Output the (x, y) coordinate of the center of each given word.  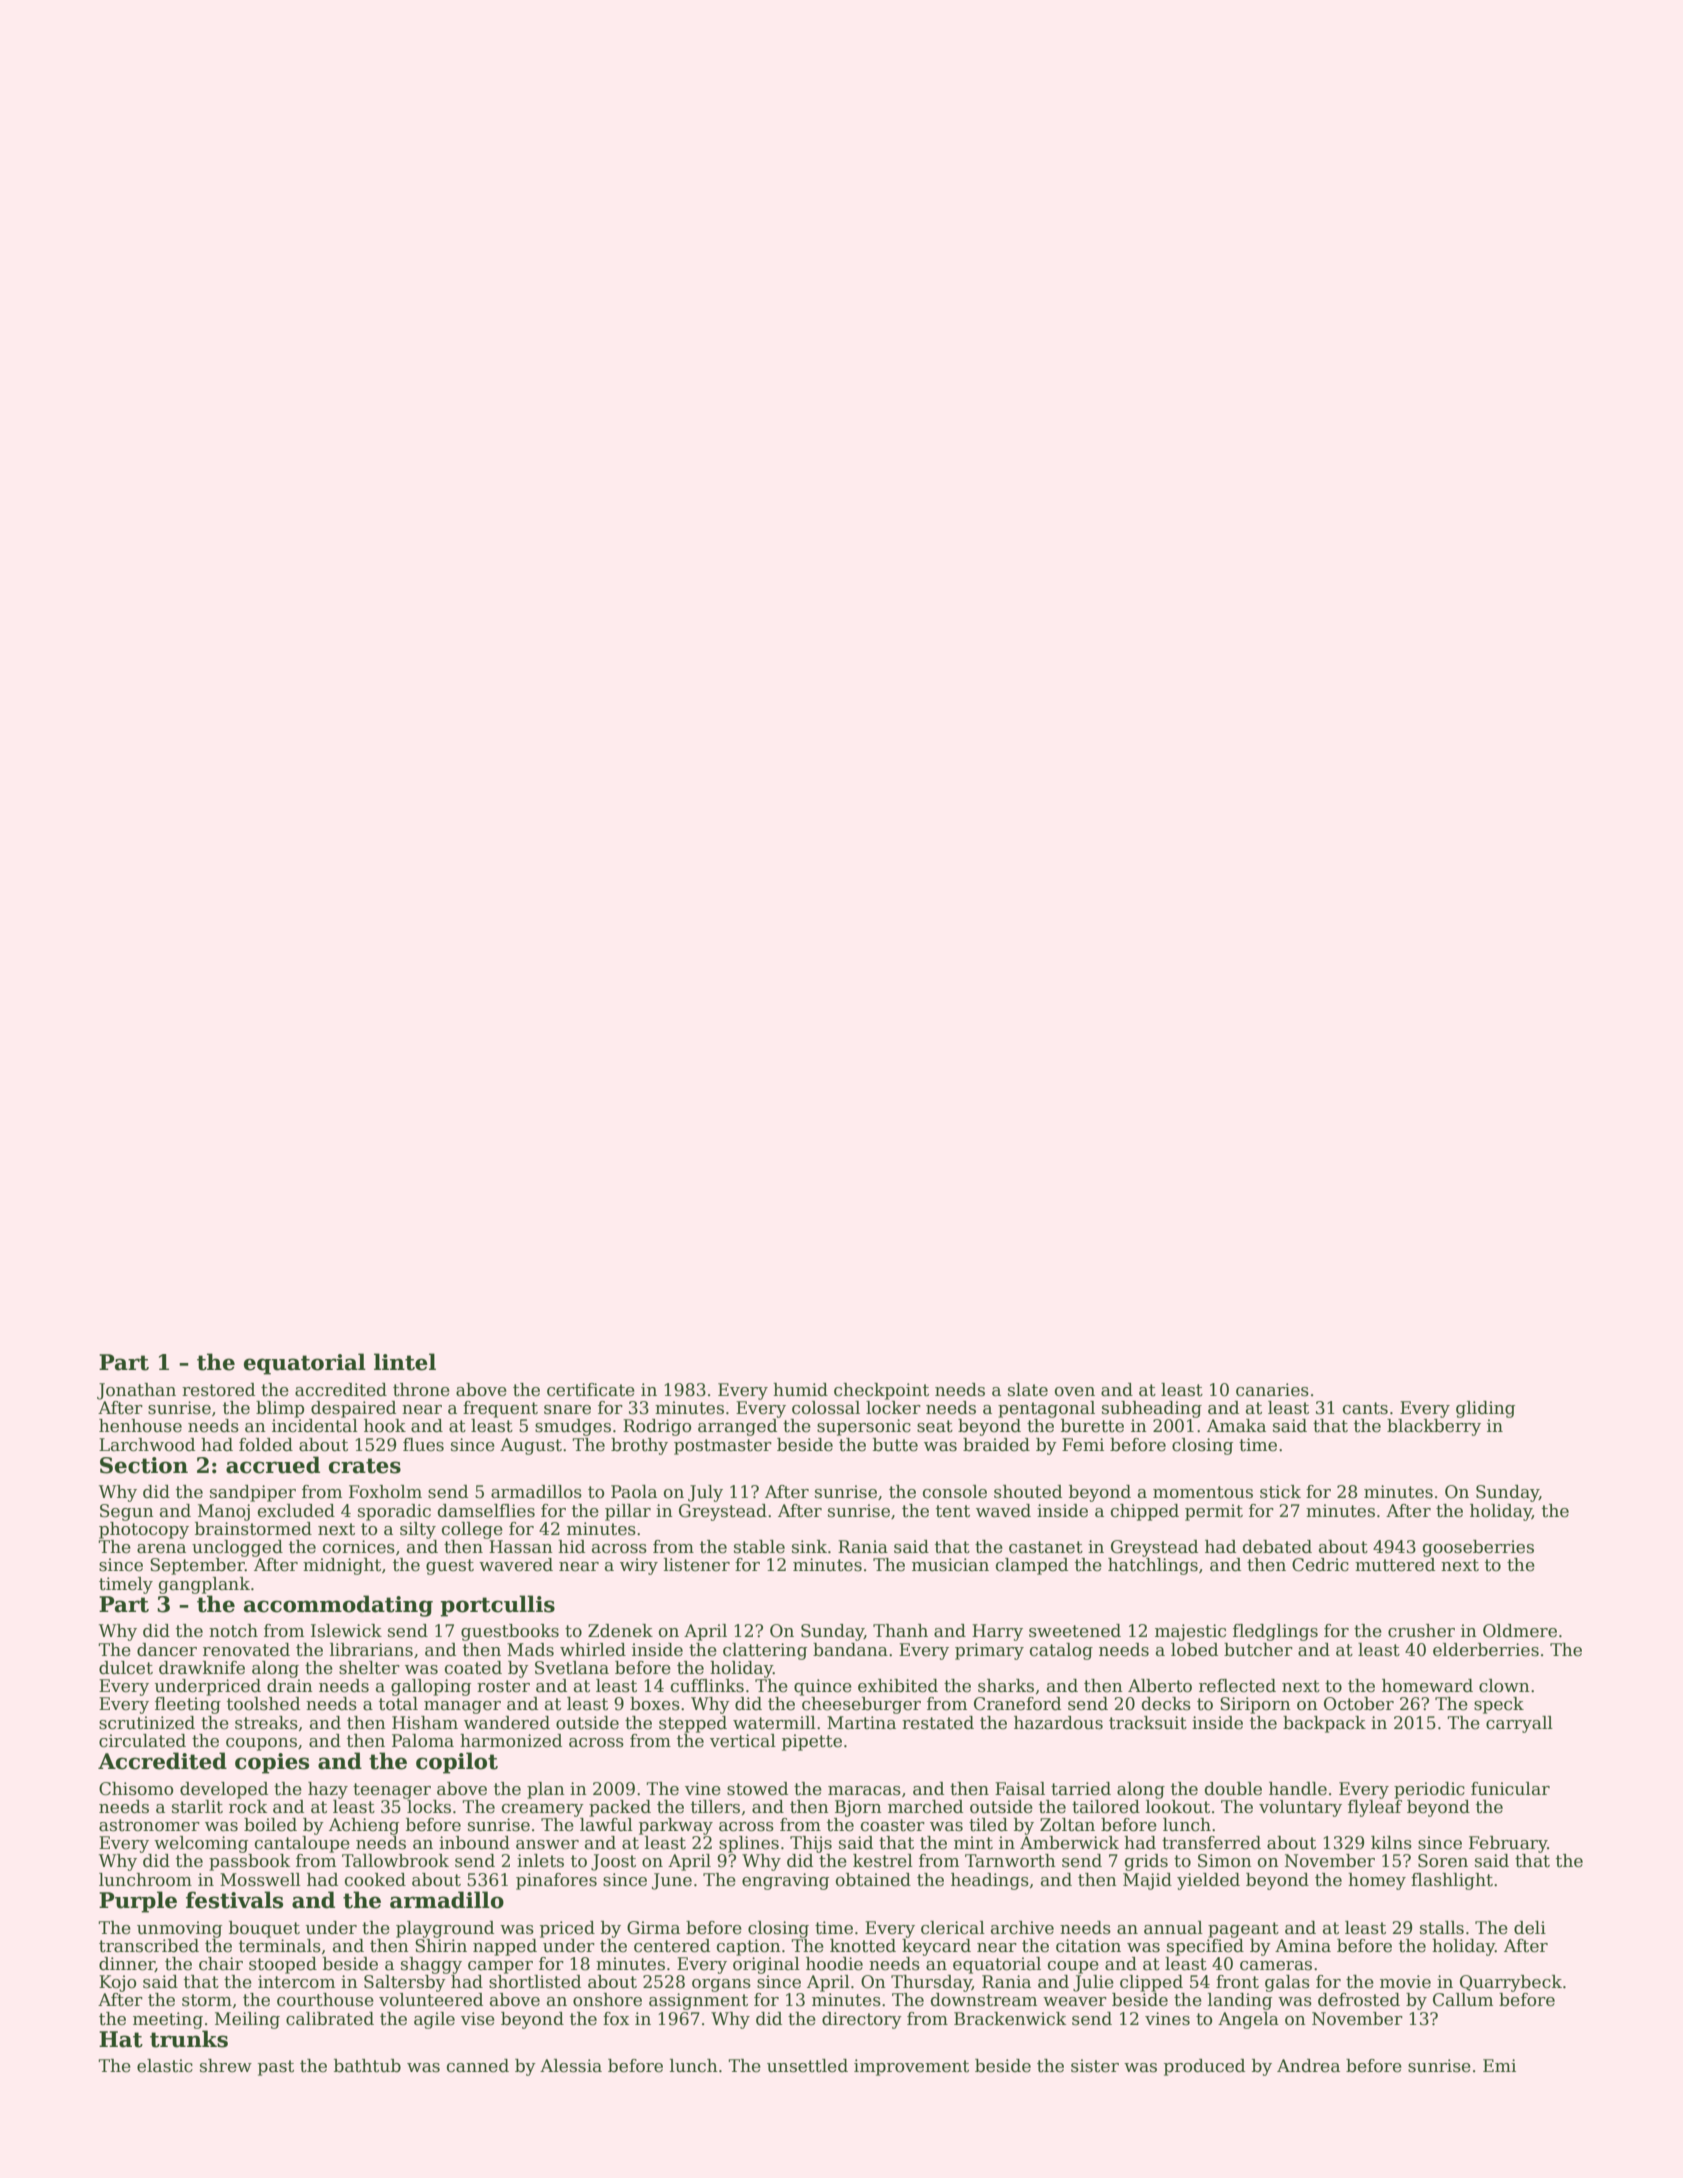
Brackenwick (1010, 2019)
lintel (405, 1362)
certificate (591, 1390)
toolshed (263, 1704)
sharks (1006, 1686)
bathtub (367, 2066)
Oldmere (1520, 1631)
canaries (1272, 1390)
